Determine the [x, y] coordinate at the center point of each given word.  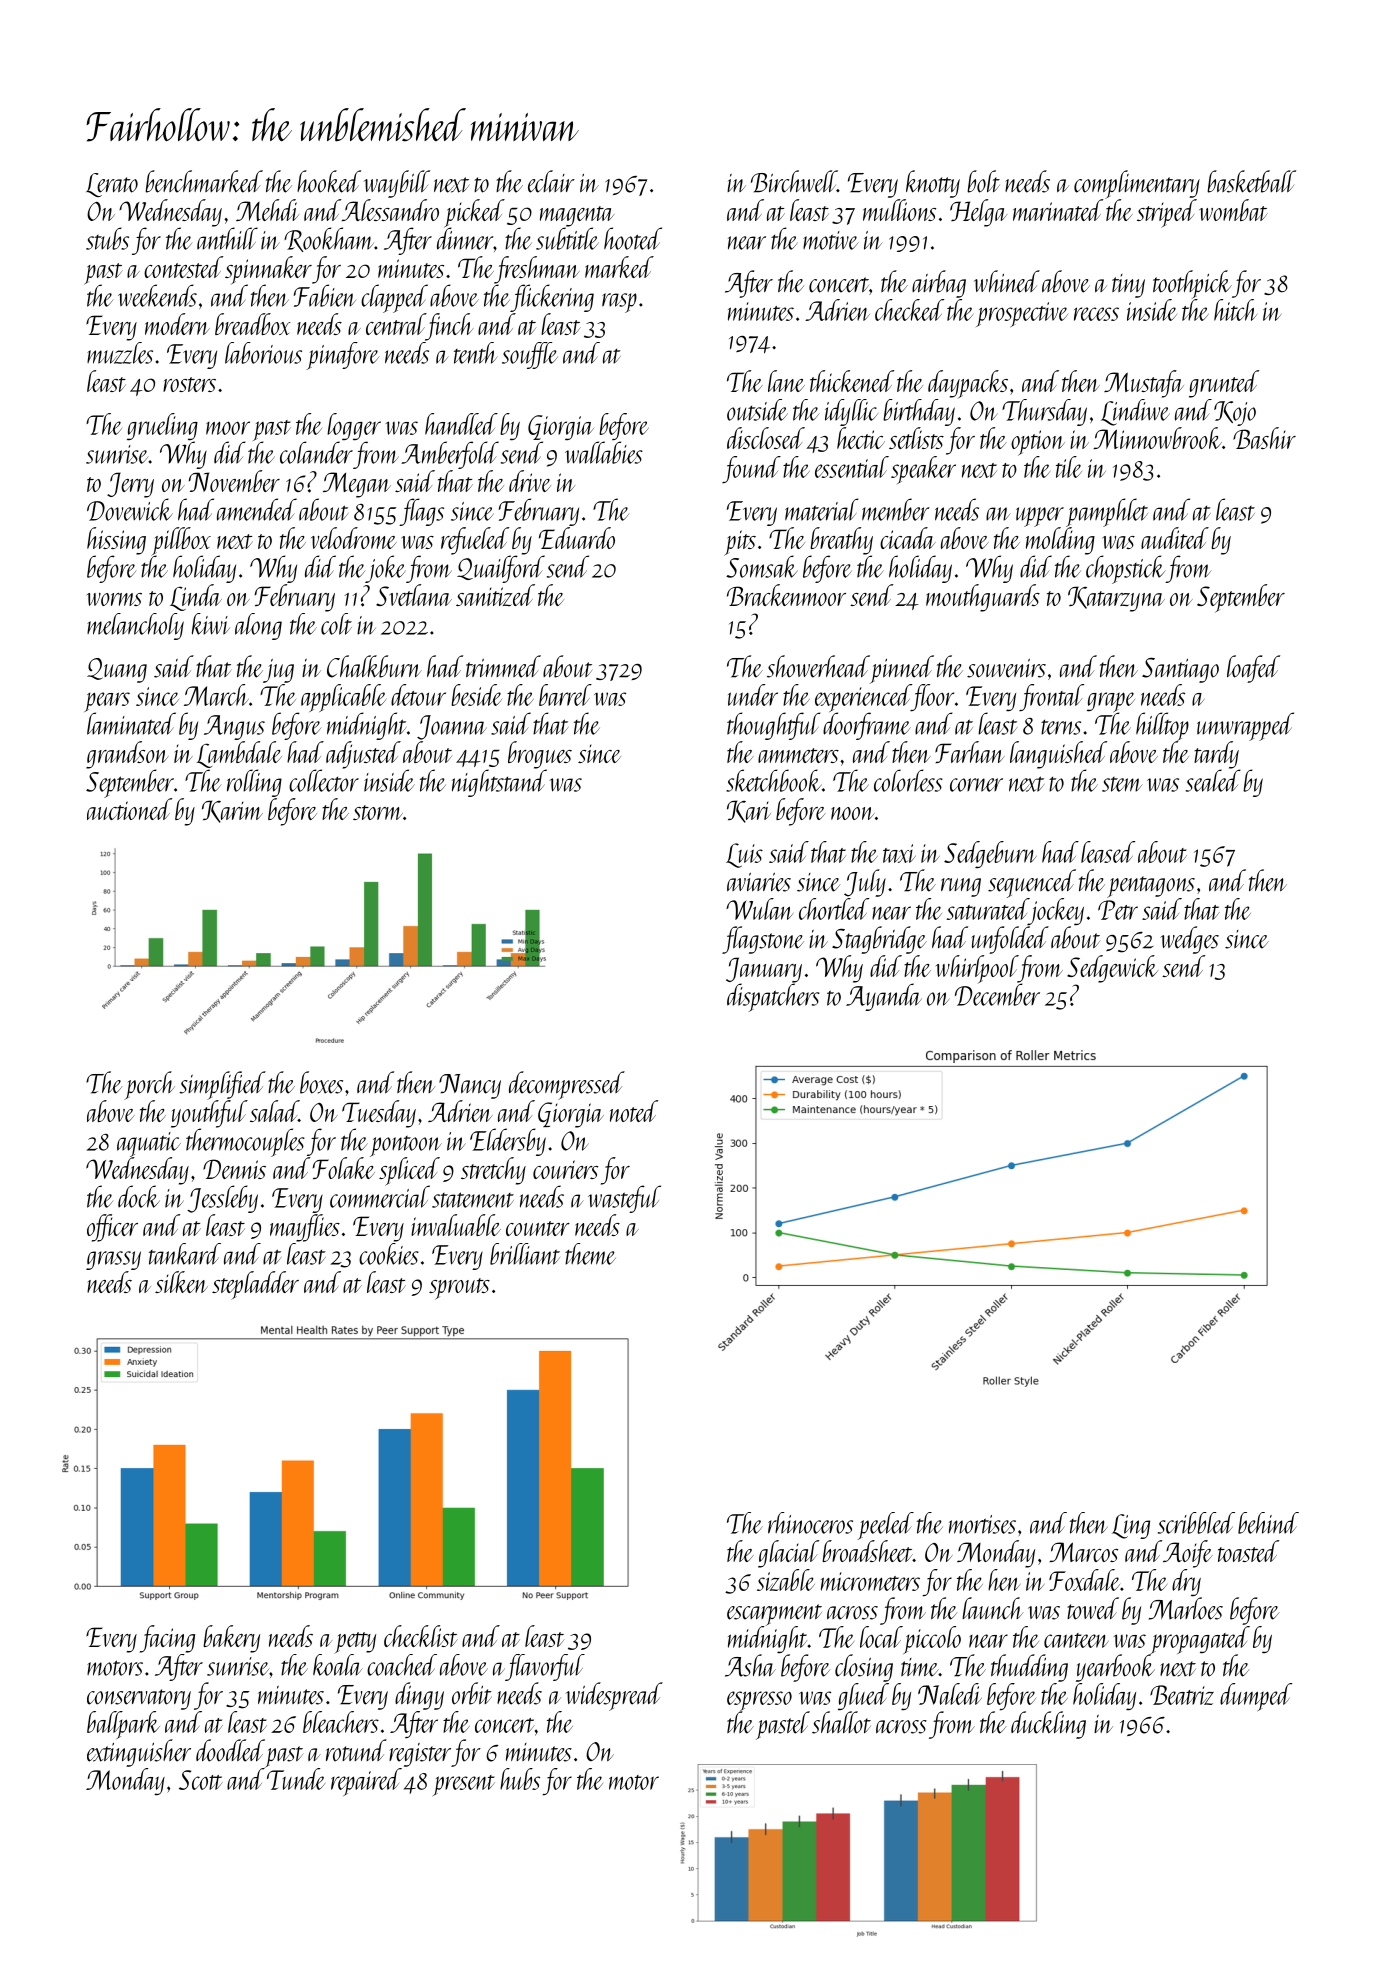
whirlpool [977, 969]
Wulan [759, 909]
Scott [201, 1780]
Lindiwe [1135, 412]
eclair [551, 181]
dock [139, 1196]
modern [177, 324]
